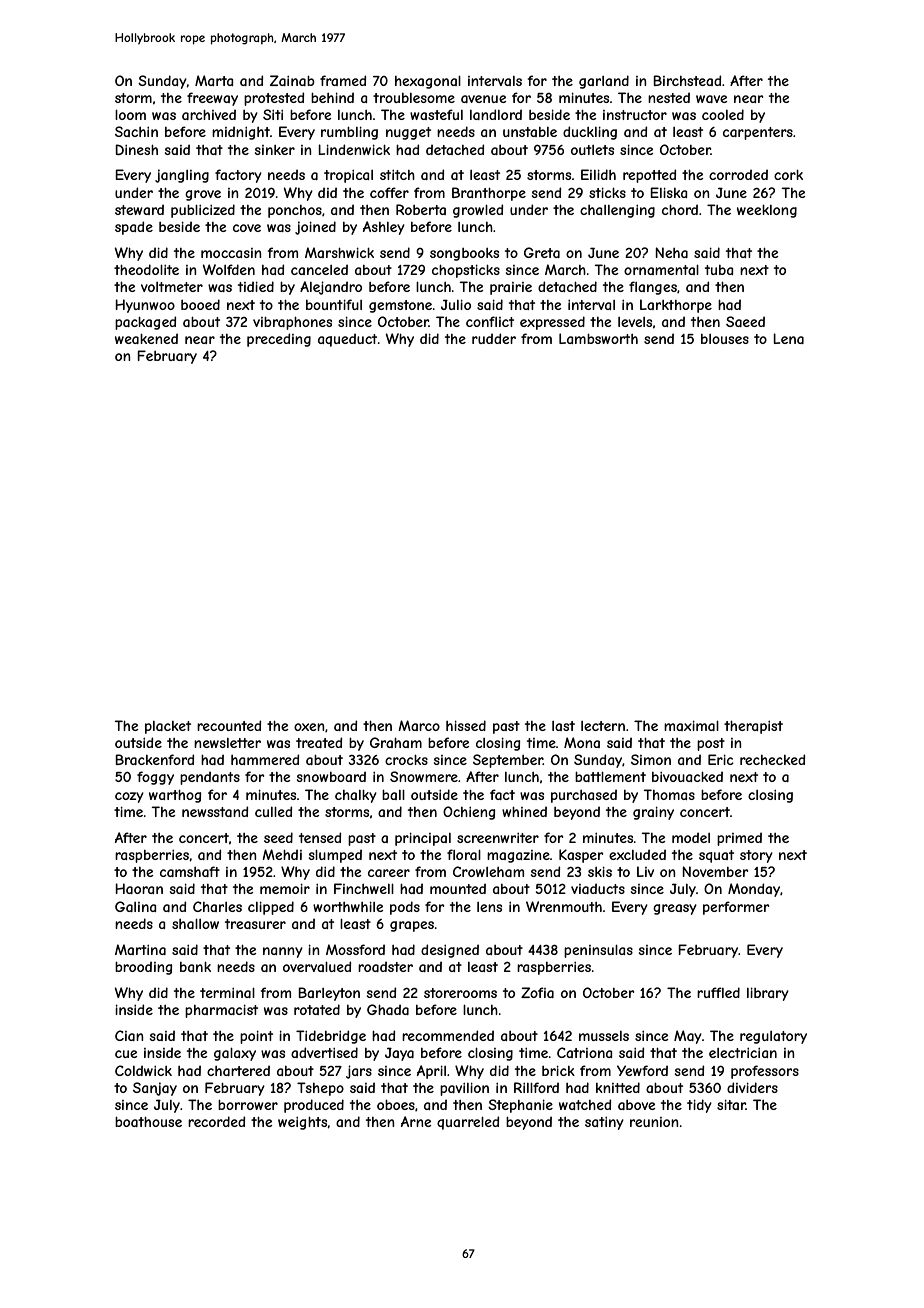 The height and width of the screenshot is (1308, 924). What do you see at coordinates (408, 133) in the screenshot?
I see `nugget` at bounding box center [408, 133].
